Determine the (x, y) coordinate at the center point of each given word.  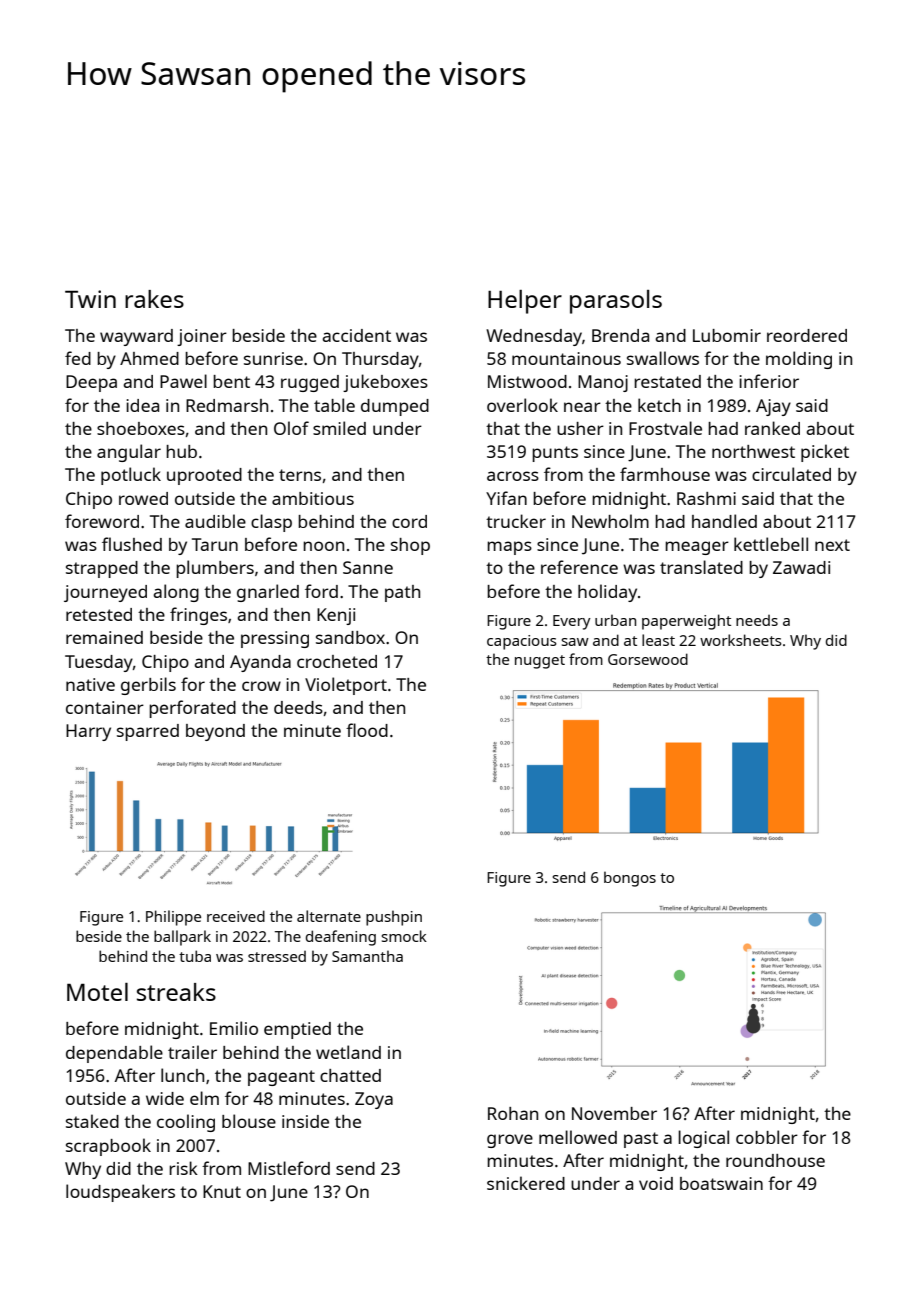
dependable (114, 1054)
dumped (395, 407)
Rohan (513, 1113)
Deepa (91, 383)
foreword (102, 521)
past (641, 1140)
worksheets (741, 640)
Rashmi (706, 498)
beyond (215, 732)
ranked (772, 428)
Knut (222, 1191)
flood (367, 730)
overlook (522, 405)
